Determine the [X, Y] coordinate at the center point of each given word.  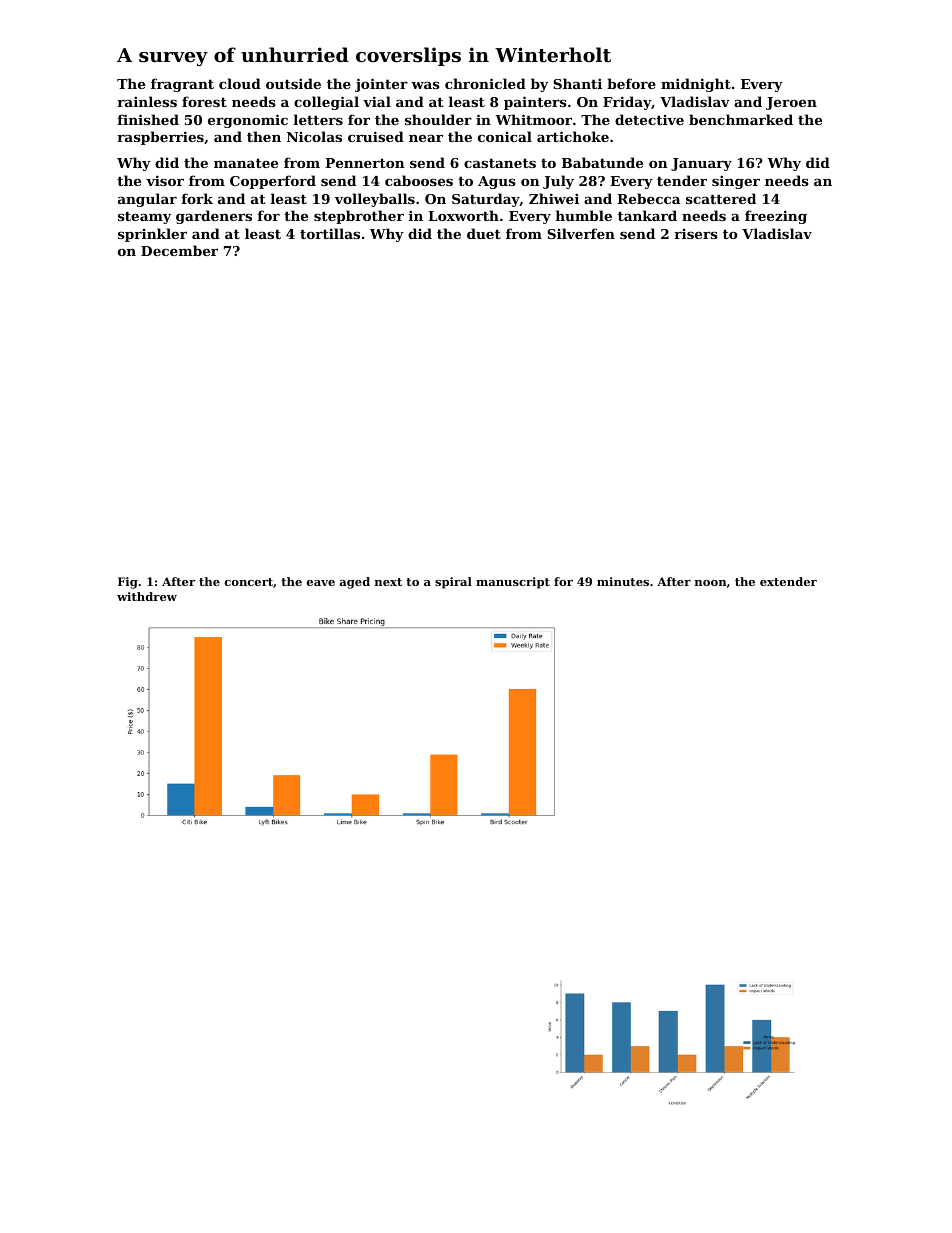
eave [321, 583]
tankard [647, 215]
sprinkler [152, 235]
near [426, 138]
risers [696, 234]
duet [484, 233]
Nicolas [314, 136]
